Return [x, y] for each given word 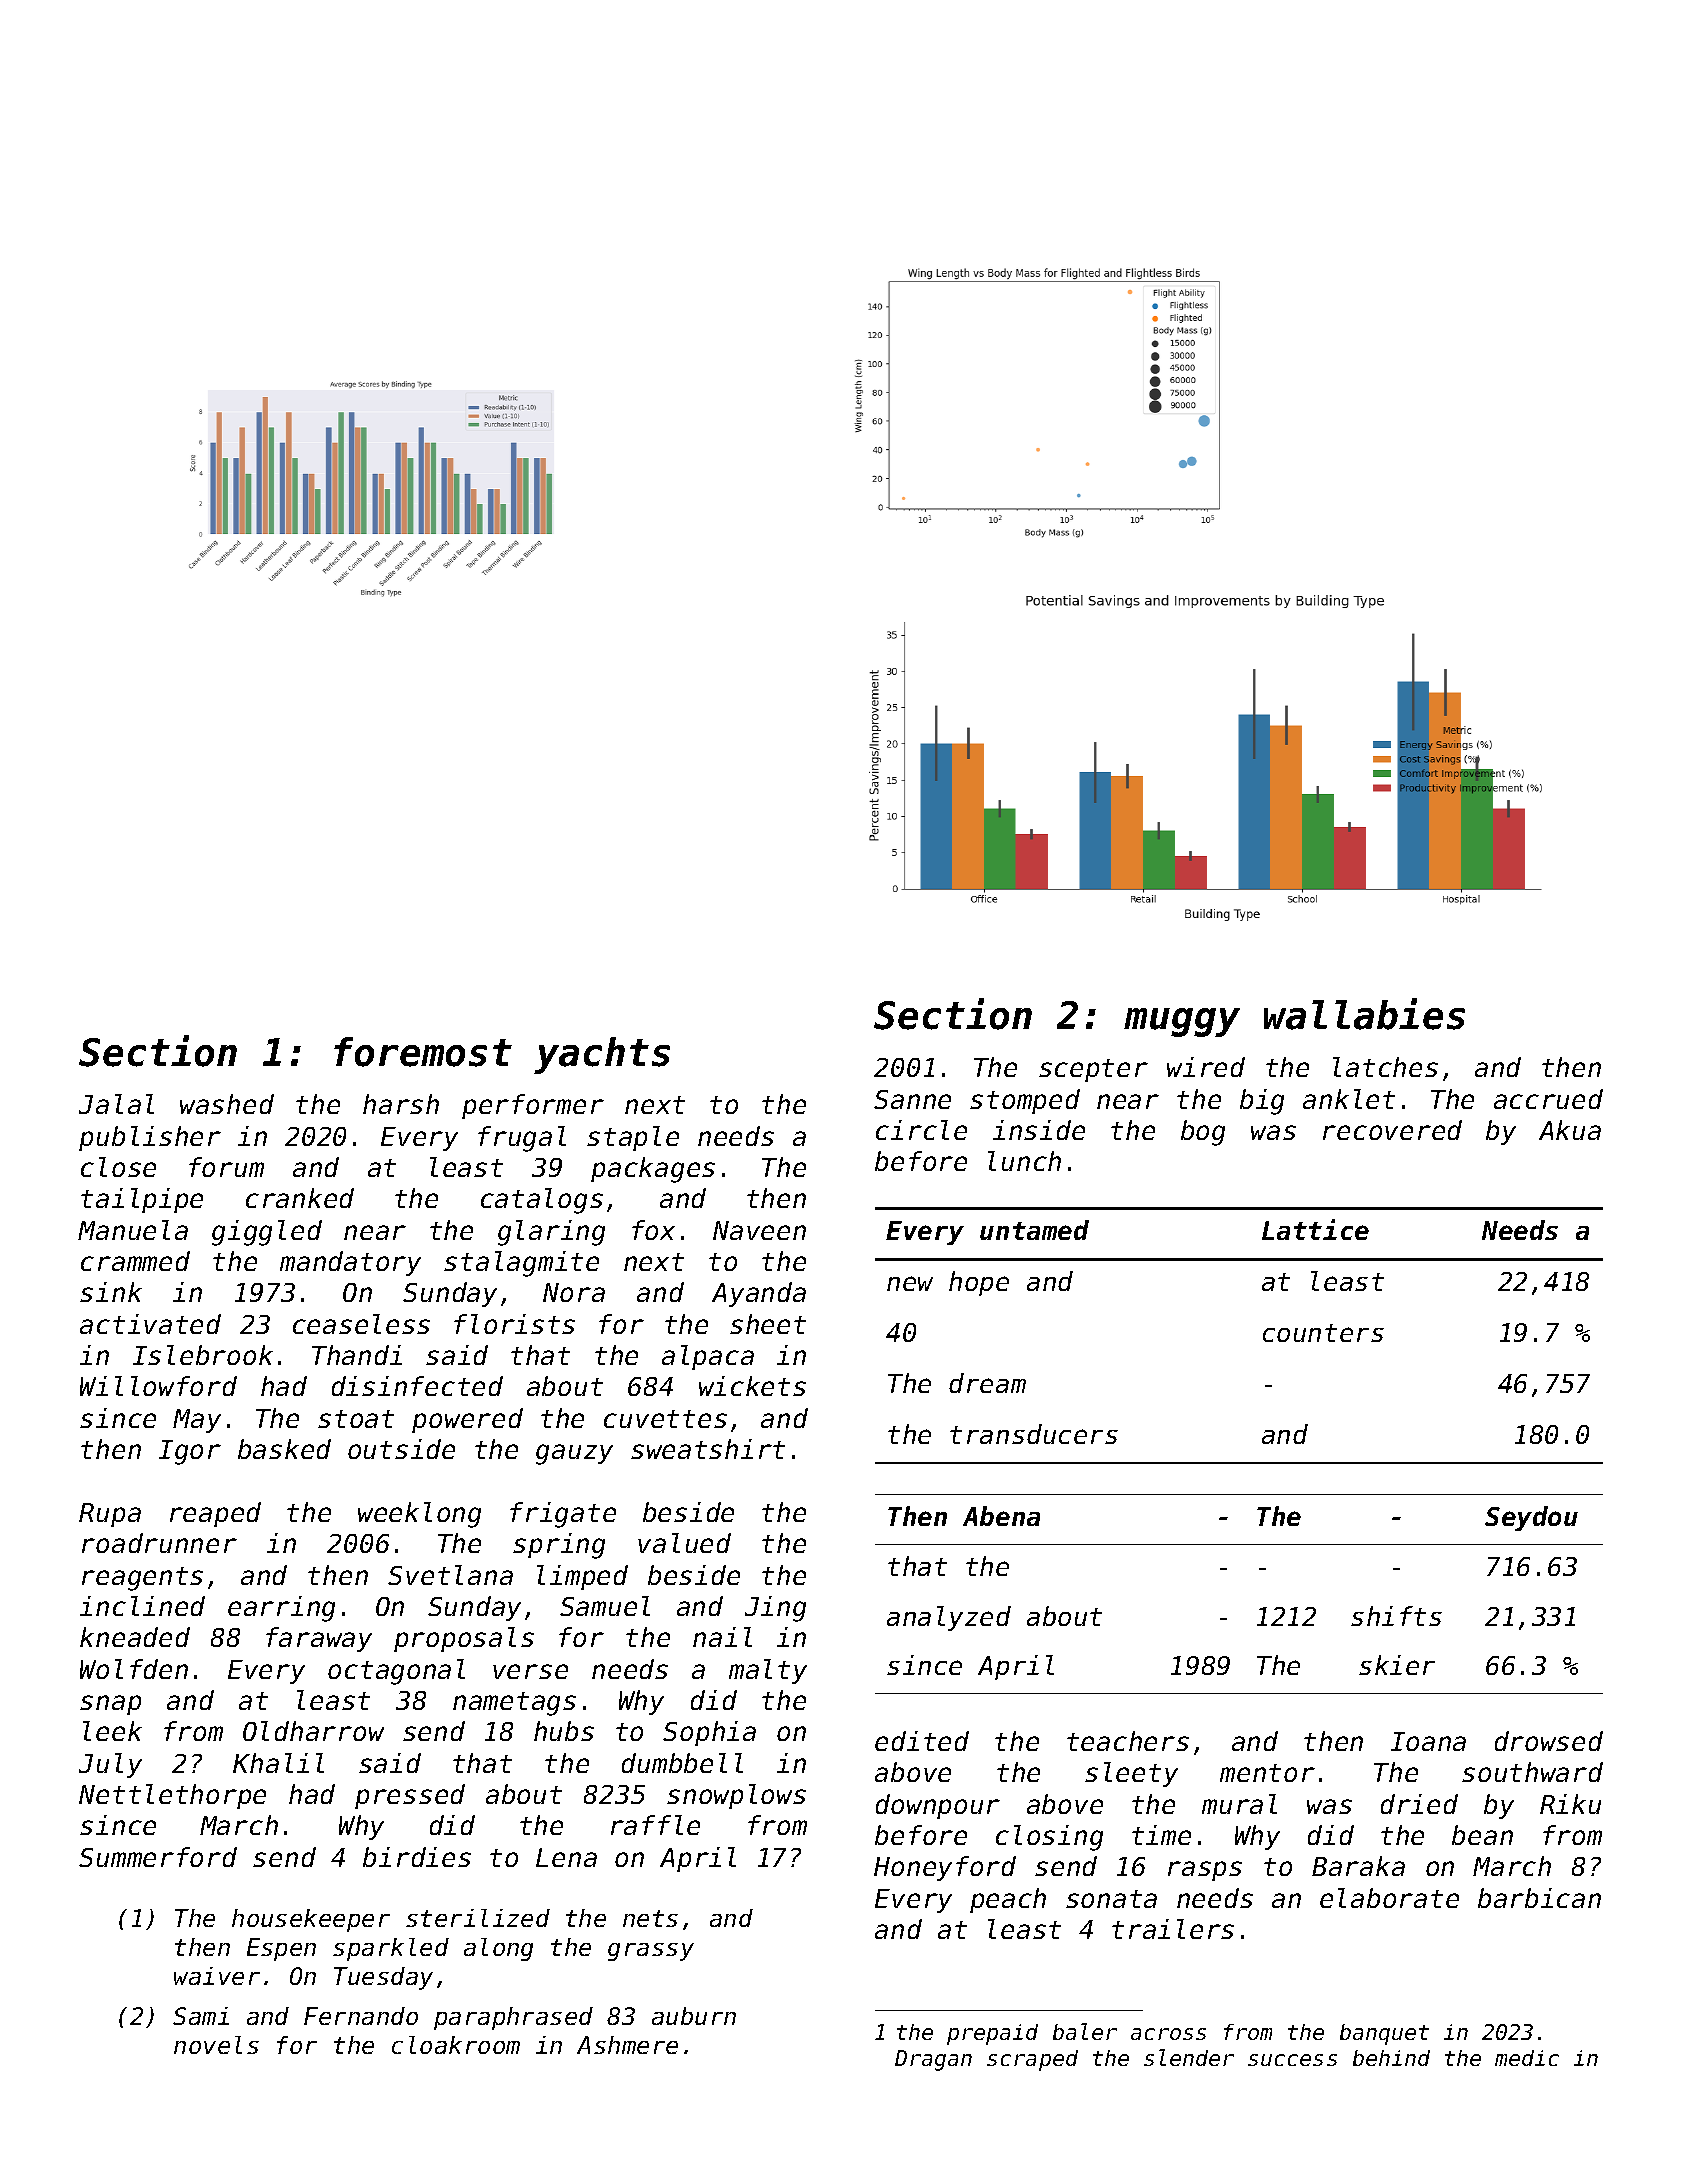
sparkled [391, 1949]
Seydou [1531, 1518]
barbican [1539, 1898]
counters [1323, 1333]
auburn [694, 2016]
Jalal [116, 1104]
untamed [1034, 1230]
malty [768, 1671]
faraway [319, 1639]
